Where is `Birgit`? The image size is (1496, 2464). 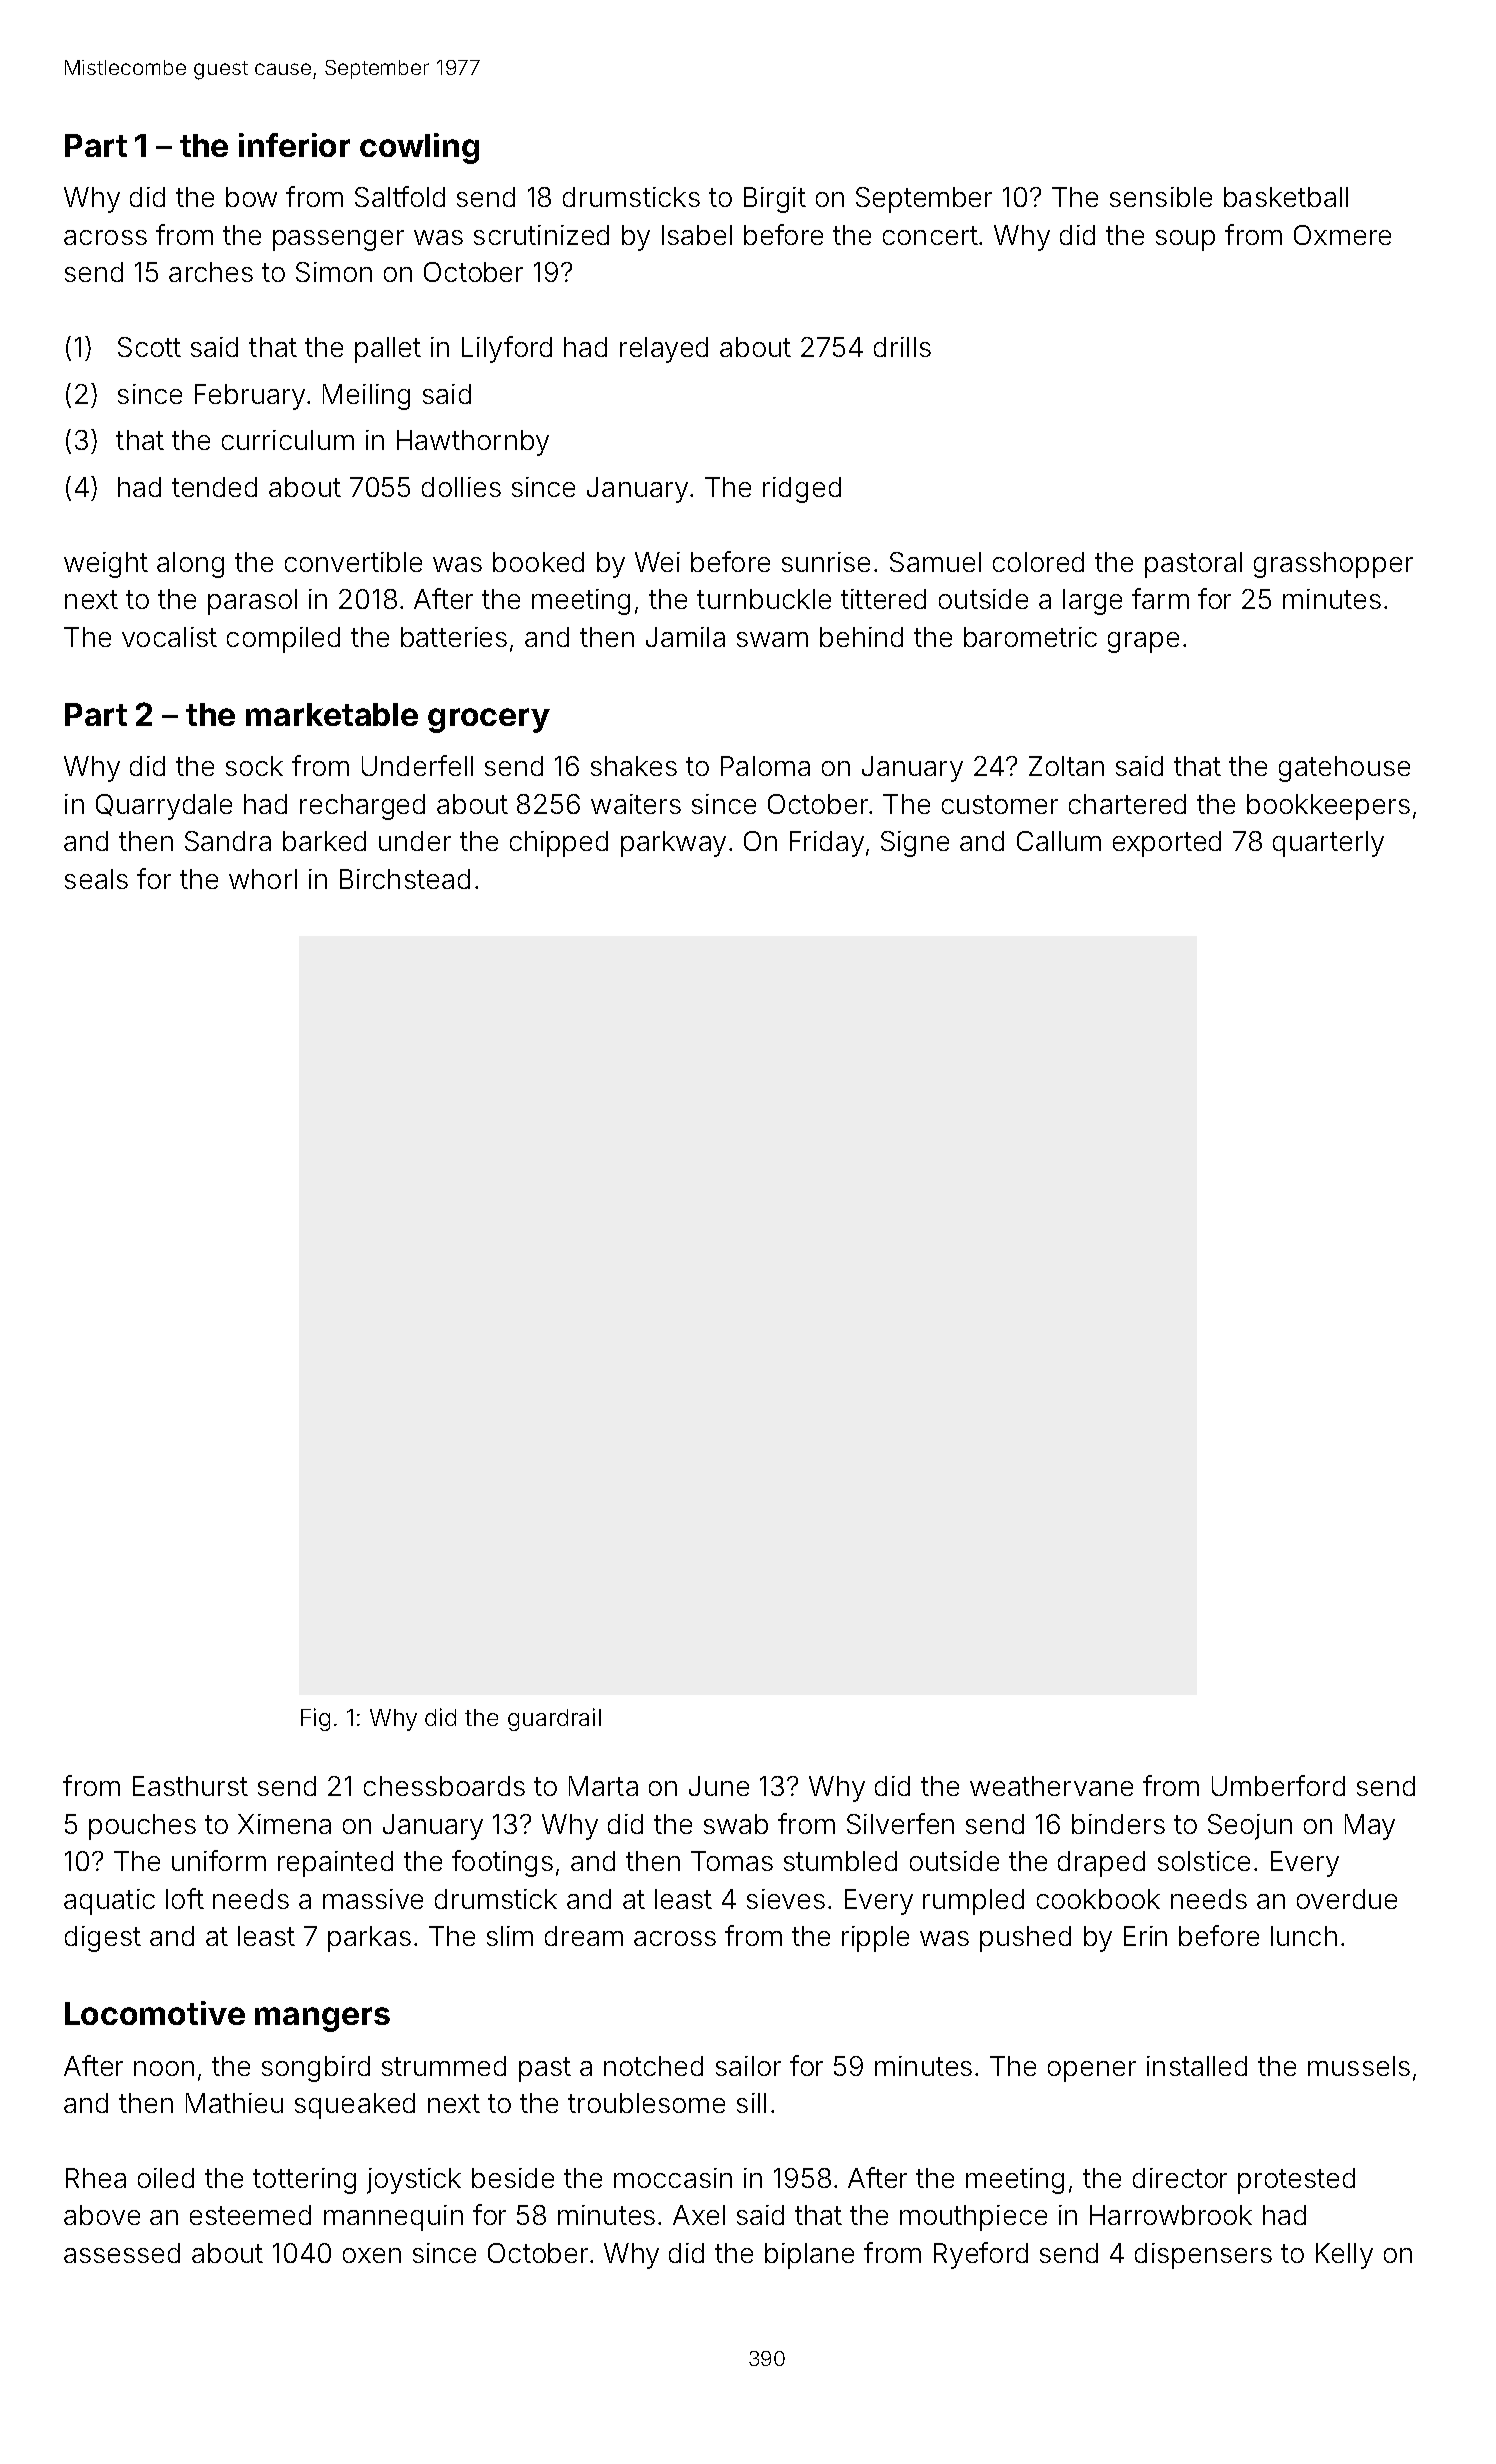 Birgit is located at coordinates (775, 200).
